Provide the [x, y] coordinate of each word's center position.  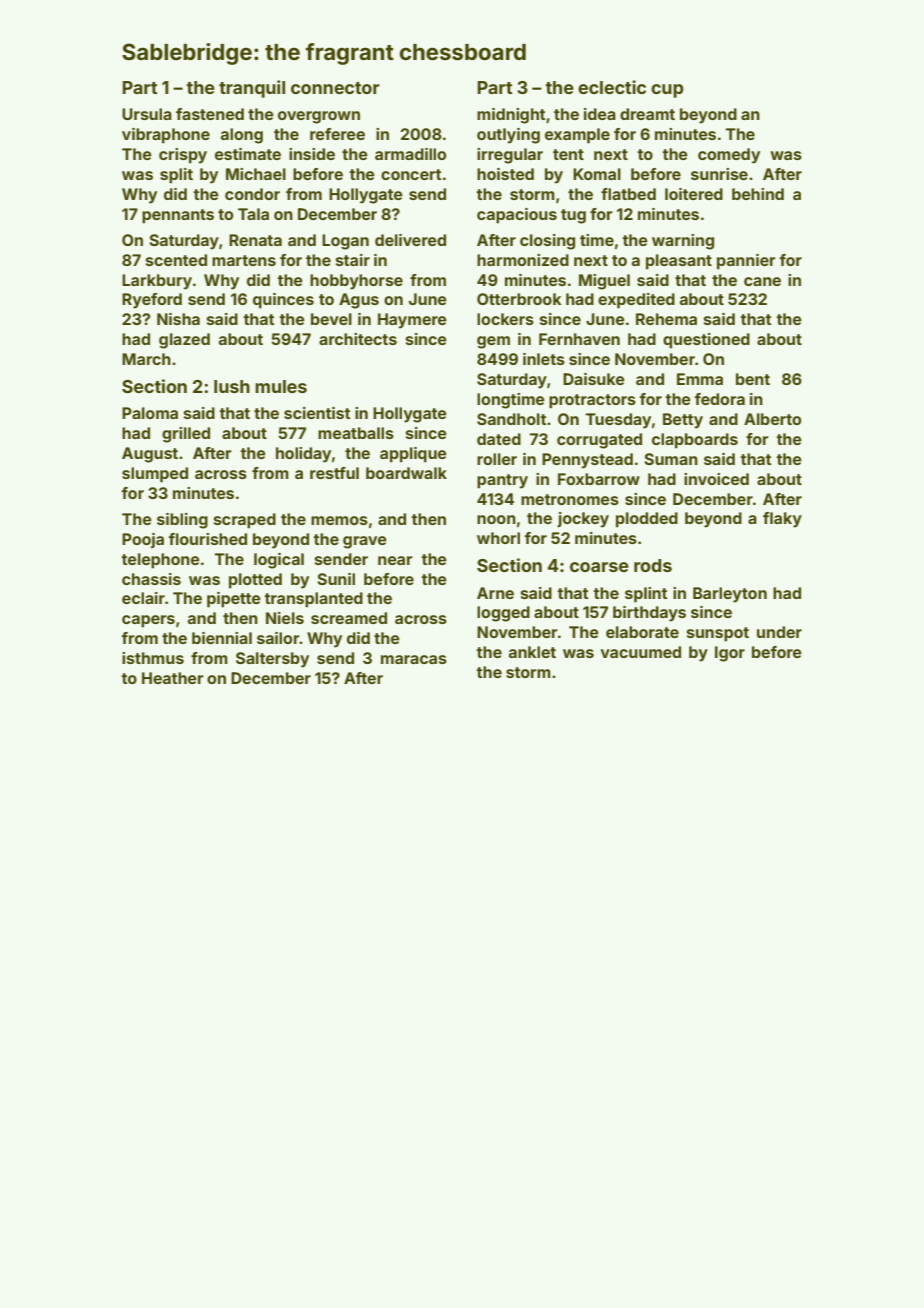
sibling [182, 521]
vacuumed [640, 652]
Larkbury [157, 282]
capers [148, 621]
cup [667, 91]
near [395, 560]
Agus [359, 301]
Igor [730, 654]
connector [335, 88]
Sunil [336, 579]
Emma [700, 379]
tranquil [252, 89]
